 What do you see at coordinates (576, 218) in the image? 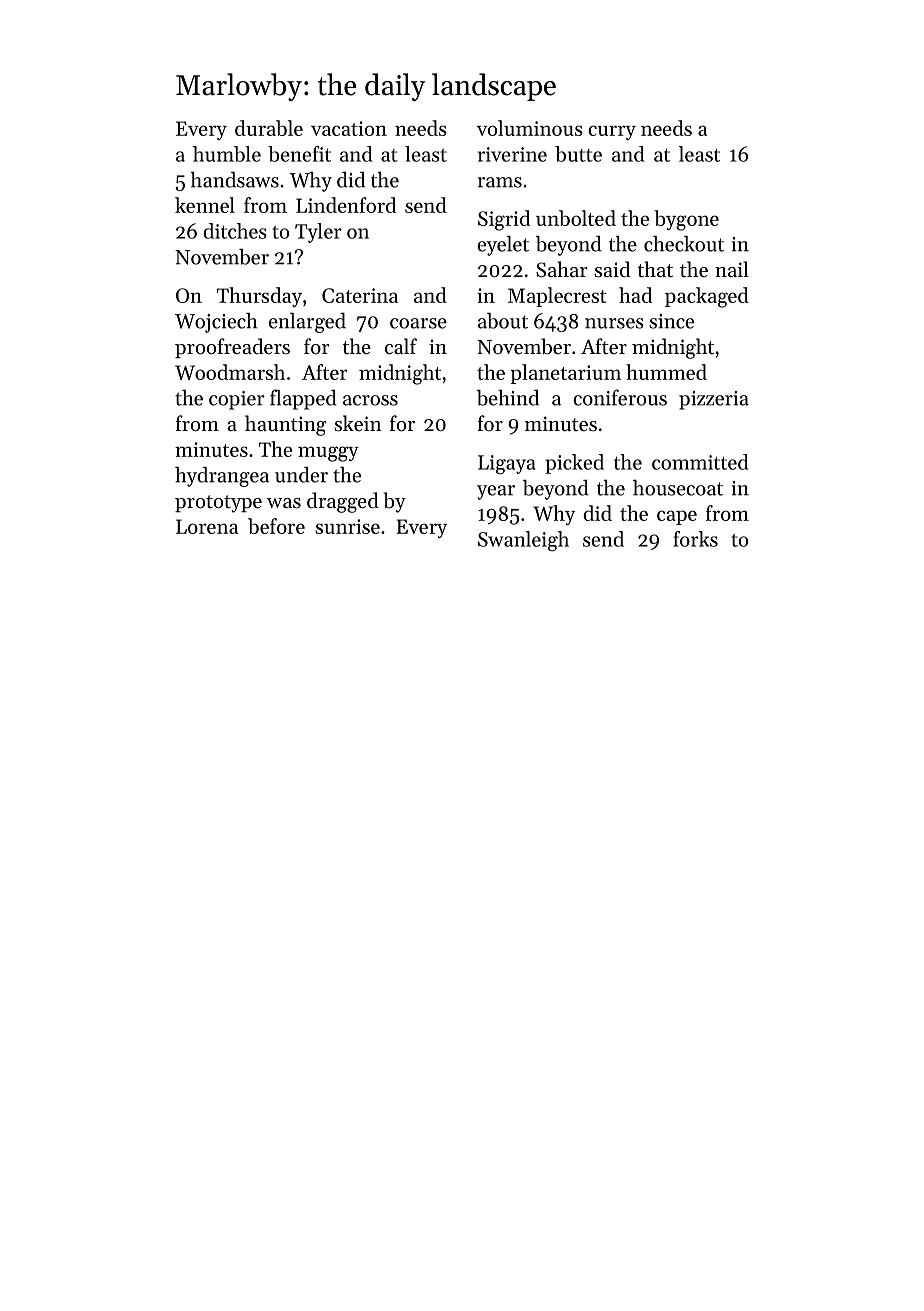
I see `unbolted` at bounding box center [576, 218].
